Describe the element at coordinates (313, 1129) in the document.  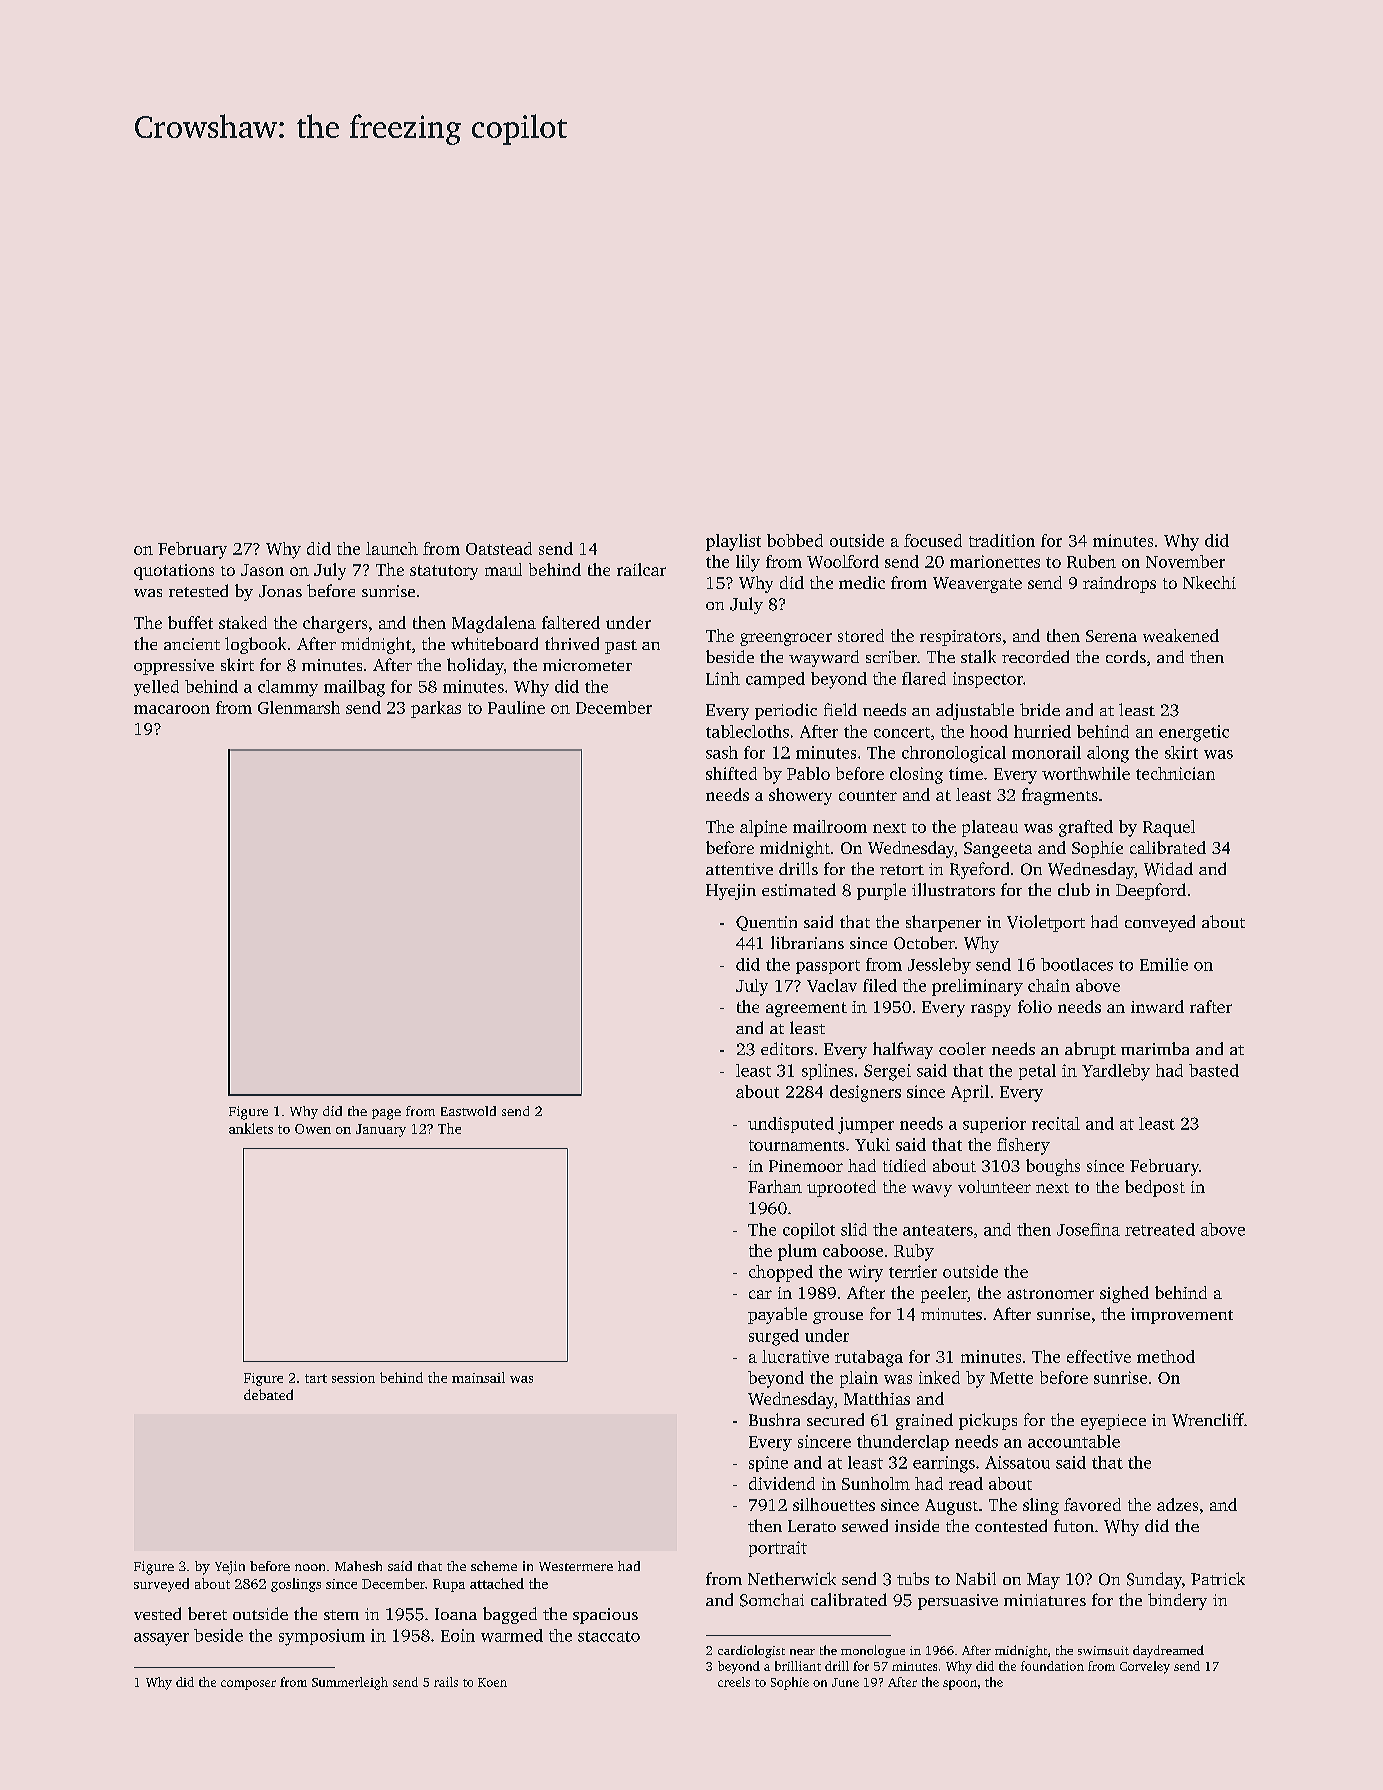
I see `Owen` at that location.
